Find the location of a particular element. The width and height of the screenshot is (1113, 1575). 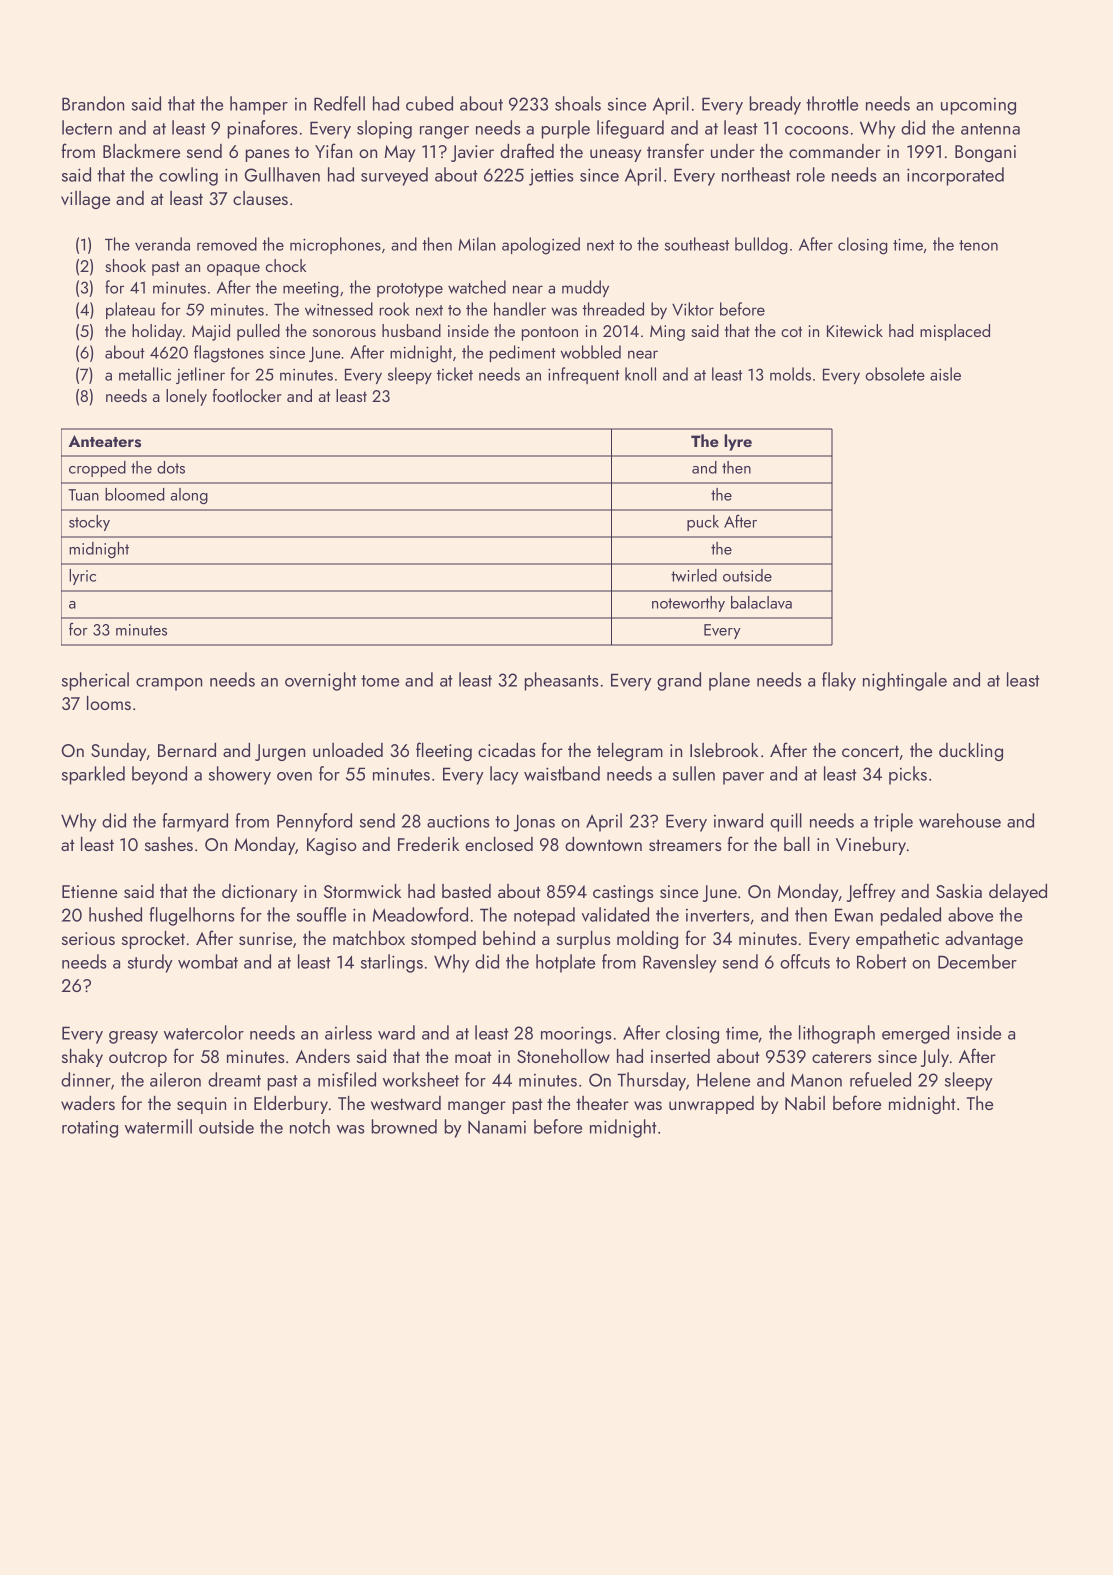

rotating is located at coordinates (90, 1129).
